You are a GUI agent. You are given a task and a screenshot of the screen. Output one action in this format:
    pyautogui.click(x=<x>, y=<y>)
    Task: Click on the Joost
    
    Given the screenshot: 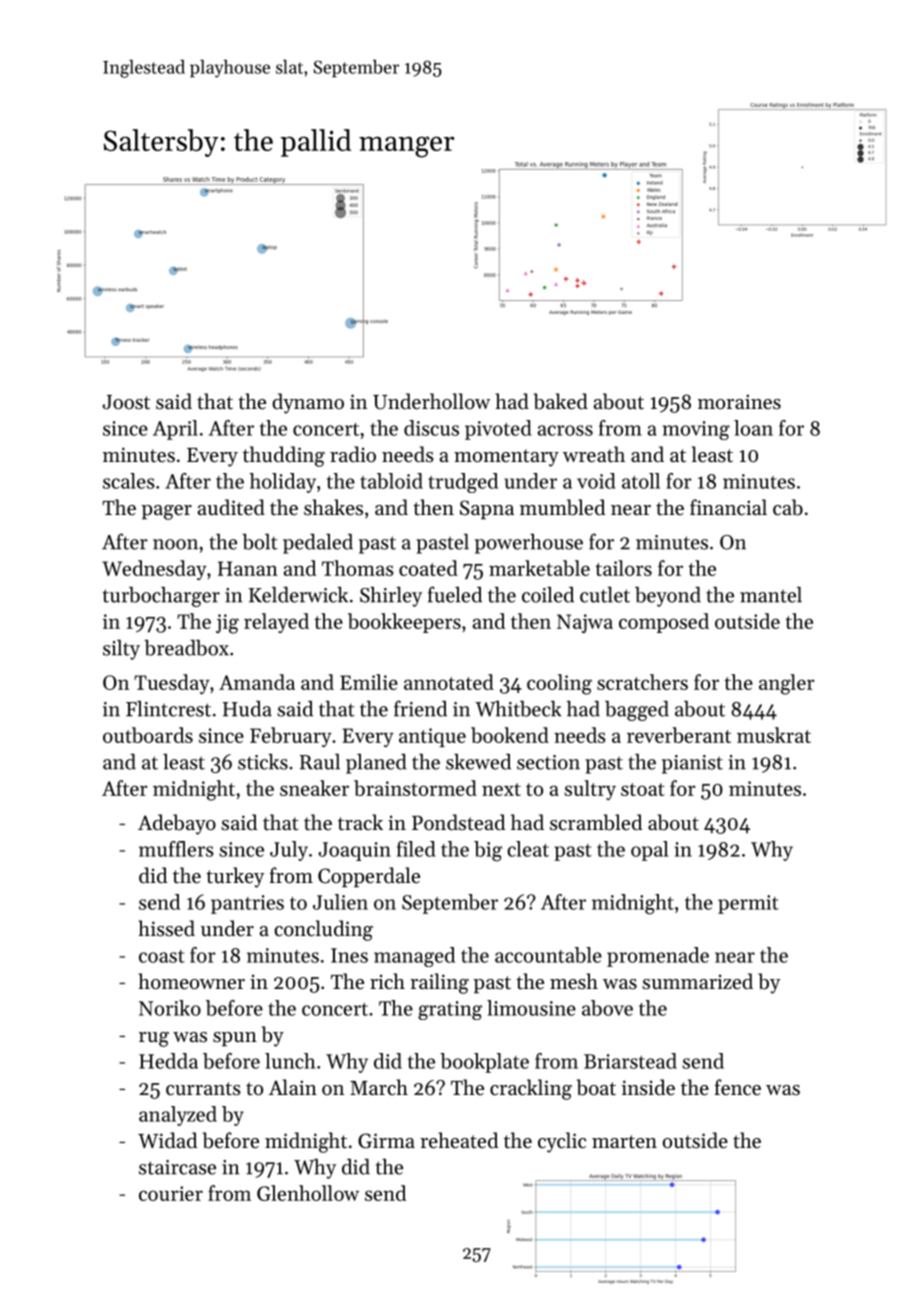 What is the action you would take?
    pyautogui.click(x=126, y=402)
